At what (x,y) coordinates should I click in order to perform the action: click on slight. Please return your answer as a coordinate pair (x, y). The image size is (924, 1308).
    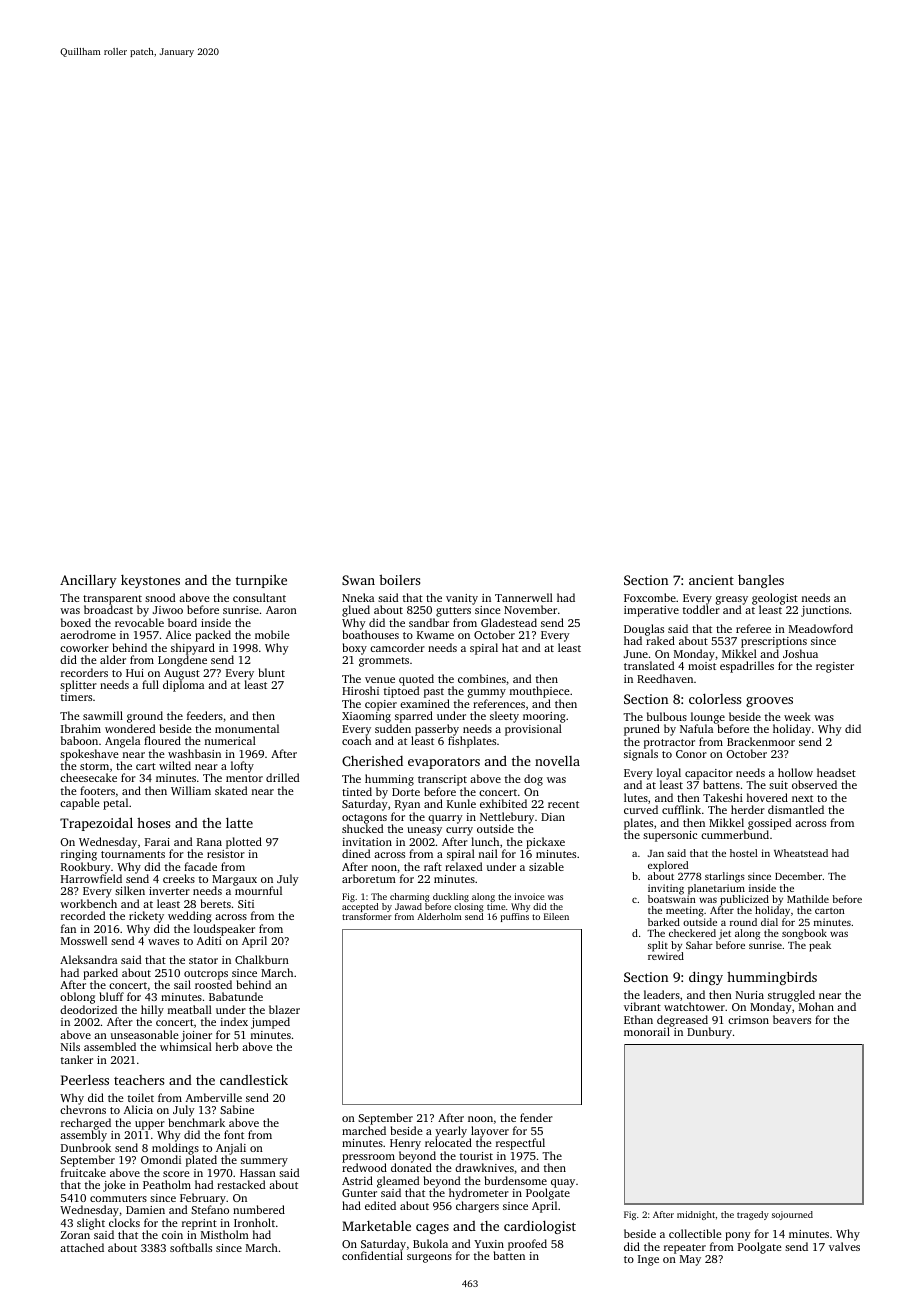
    Looking at the image, I should click on (91, 1224).
